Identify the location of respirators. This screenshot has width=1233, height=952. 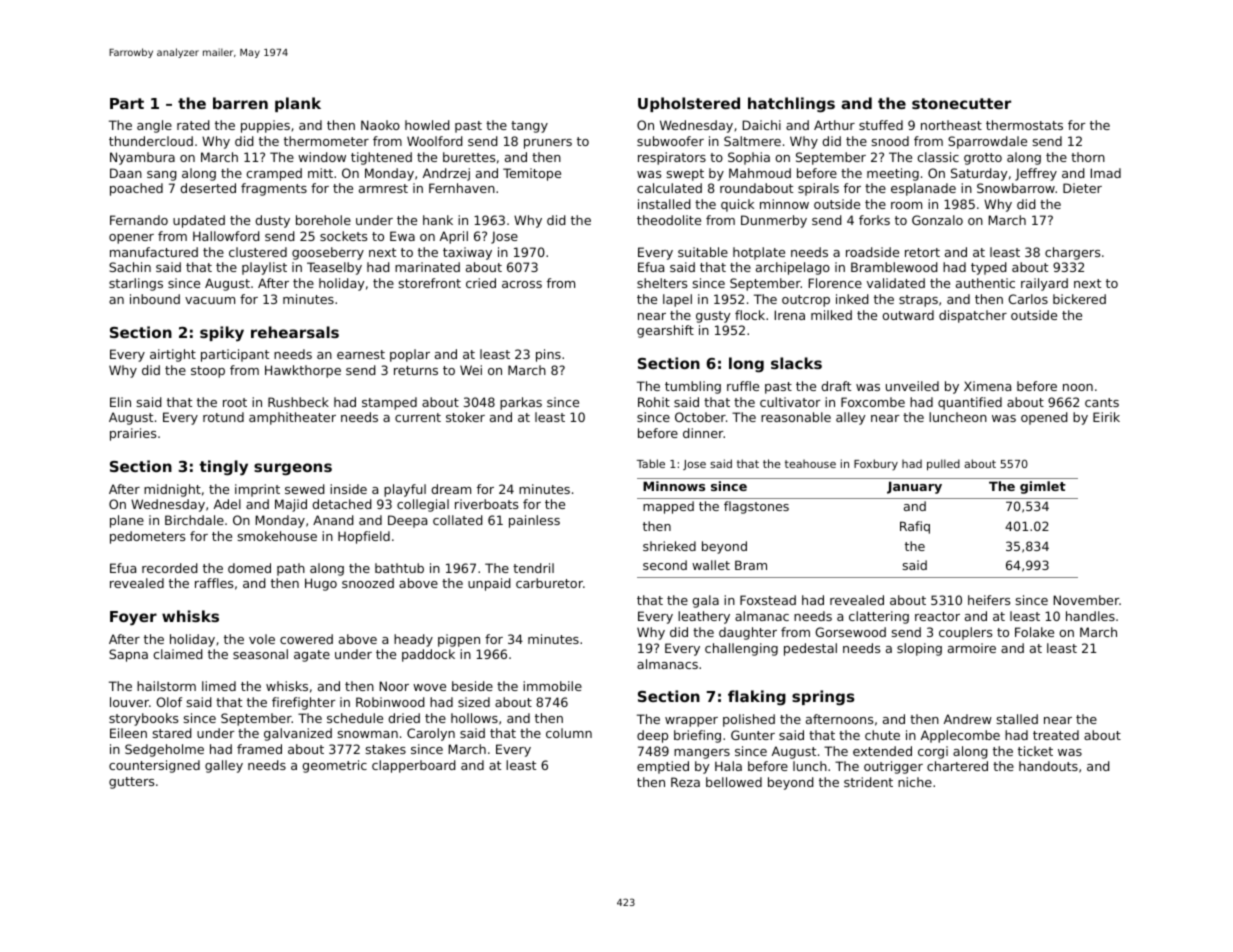
(672, 158).
